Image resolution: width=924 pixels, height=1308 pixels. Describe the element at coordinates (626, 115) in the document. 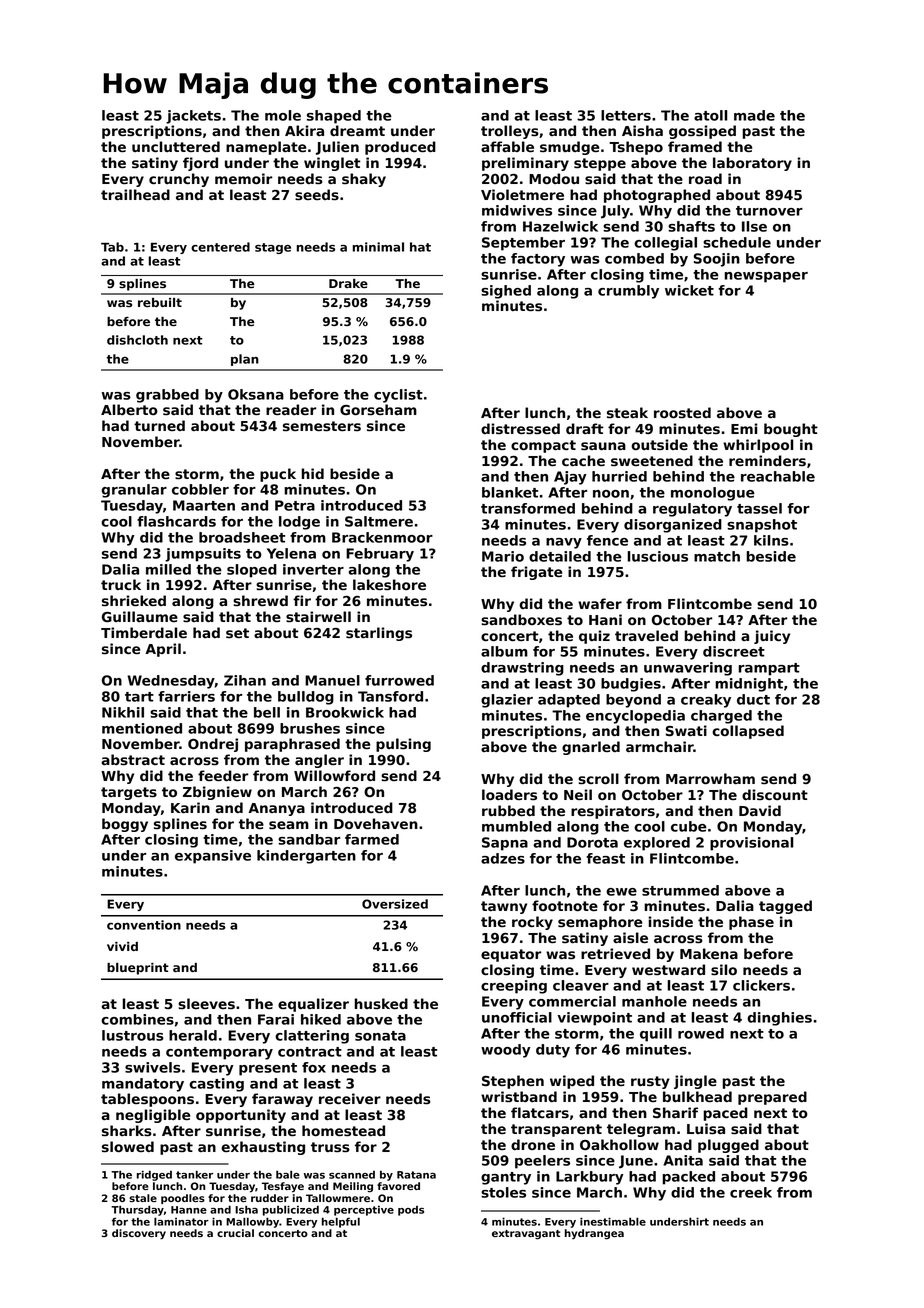

I see `letters` at that location.
